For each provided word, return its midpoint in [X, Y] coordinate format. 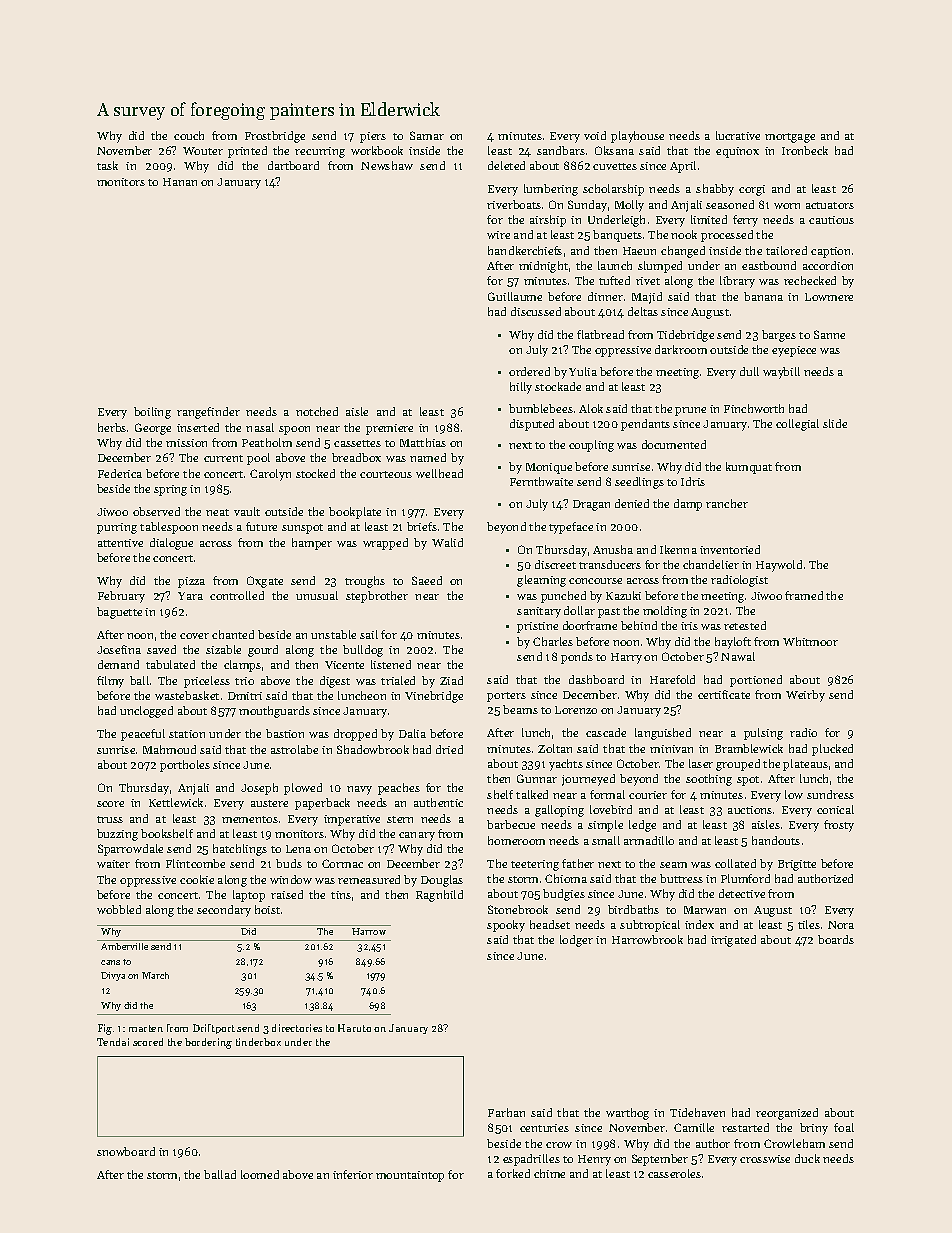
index [699, 924]
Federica [120, 473]
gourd [263, 651]
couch [189, 135]
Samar [427, 135]
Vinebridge [434, 697]
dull [749, 371]
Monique [549, 468]
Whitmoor [810, 641]
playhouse [637, 137]
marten [146, 1028]
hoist [267, 909]
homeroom [516, 840]
